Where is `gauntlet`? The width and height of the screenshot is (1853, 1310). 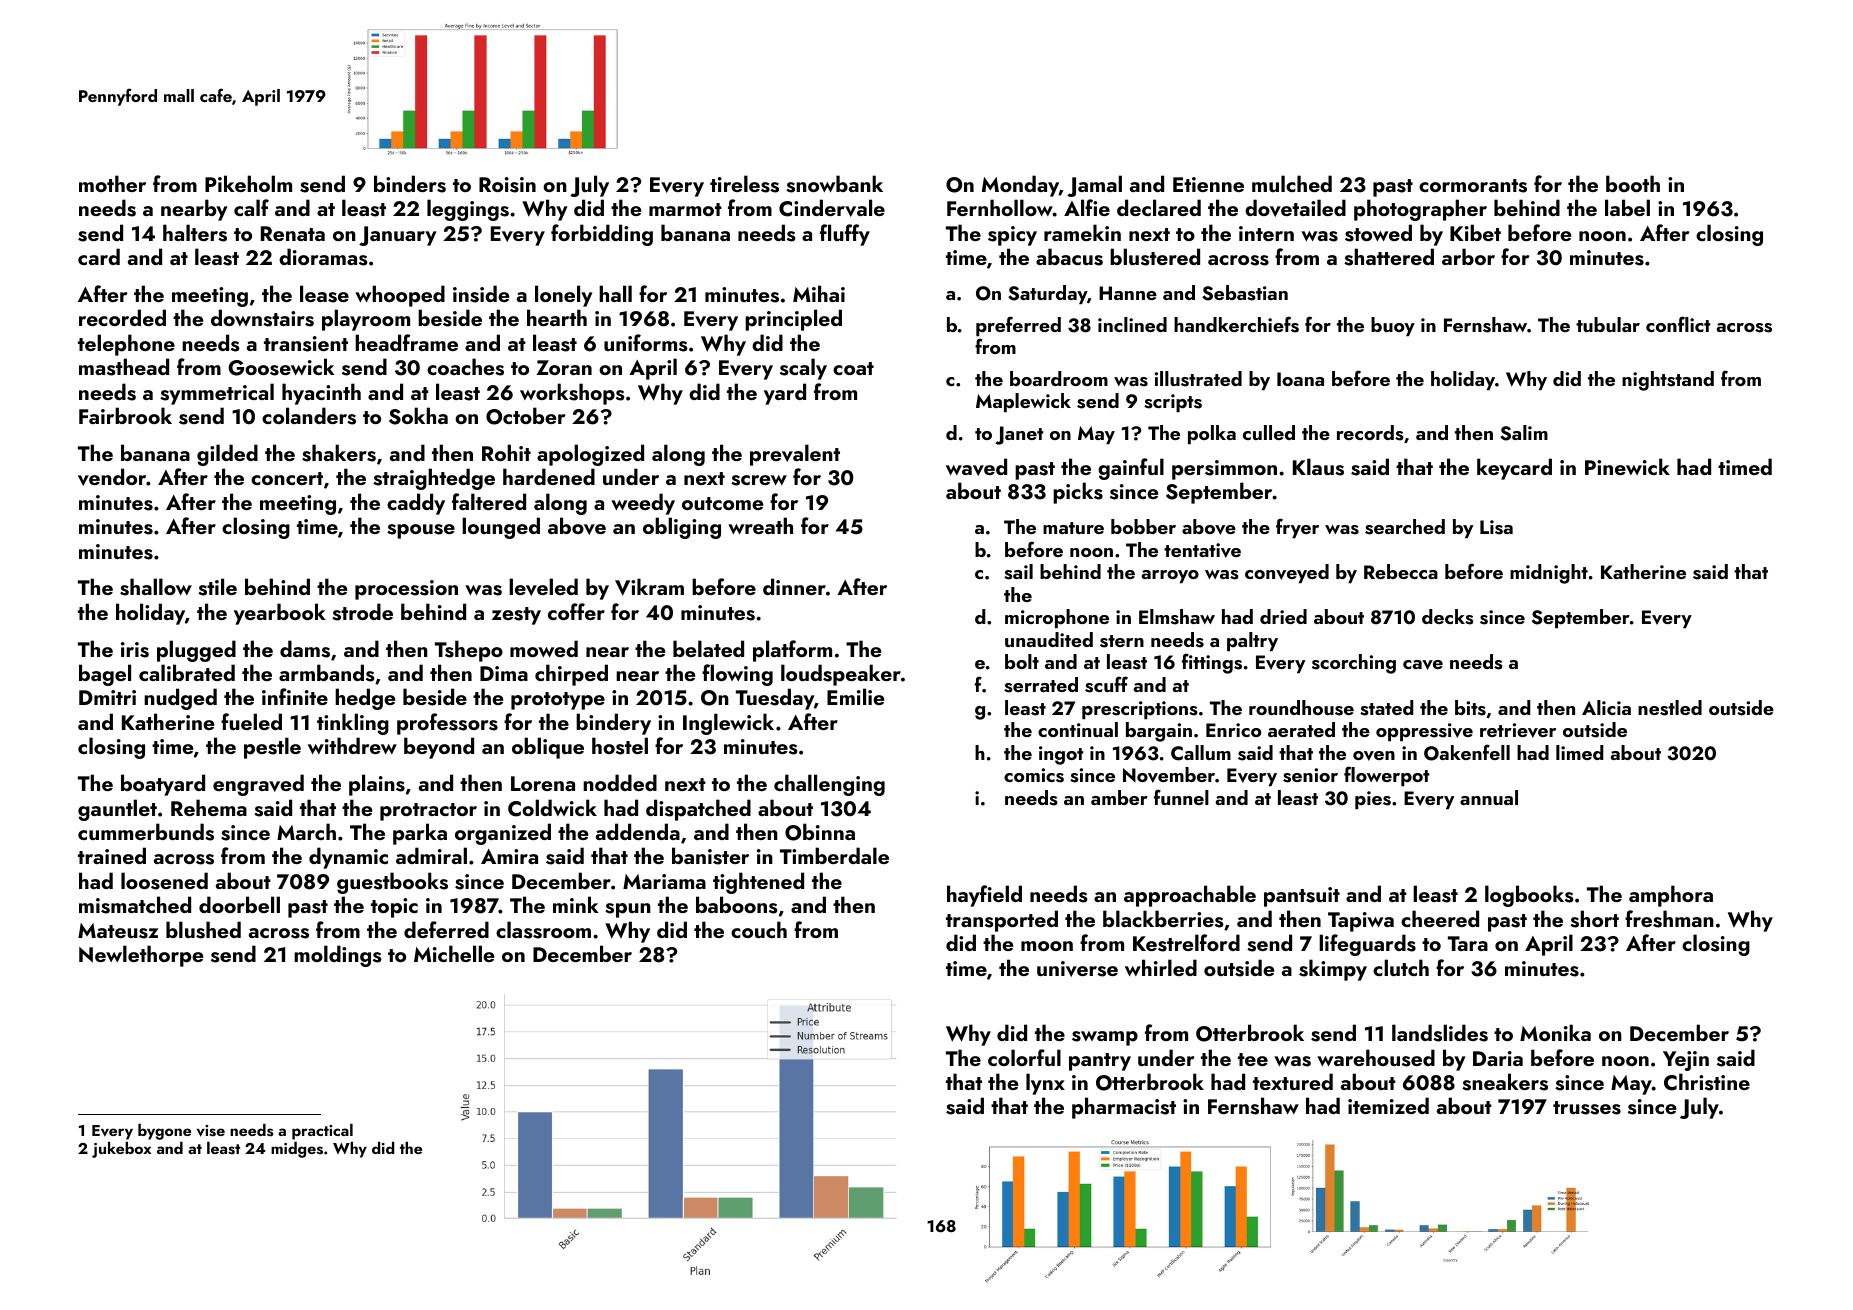
gauntlet is located at coordinates (117, 810).
